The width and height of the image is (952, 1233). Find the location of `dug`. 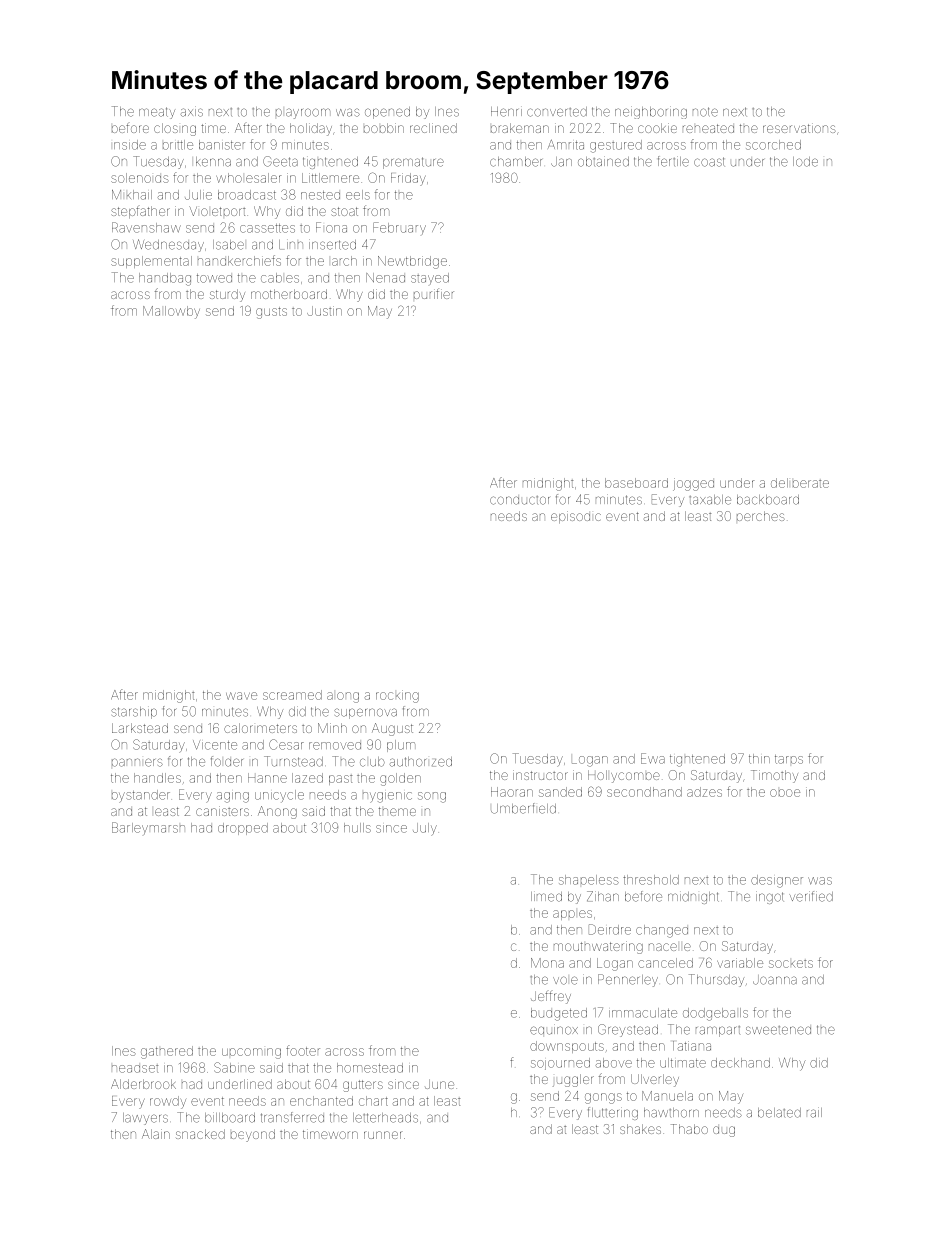

dug is located at coordinates (724, 1131).
